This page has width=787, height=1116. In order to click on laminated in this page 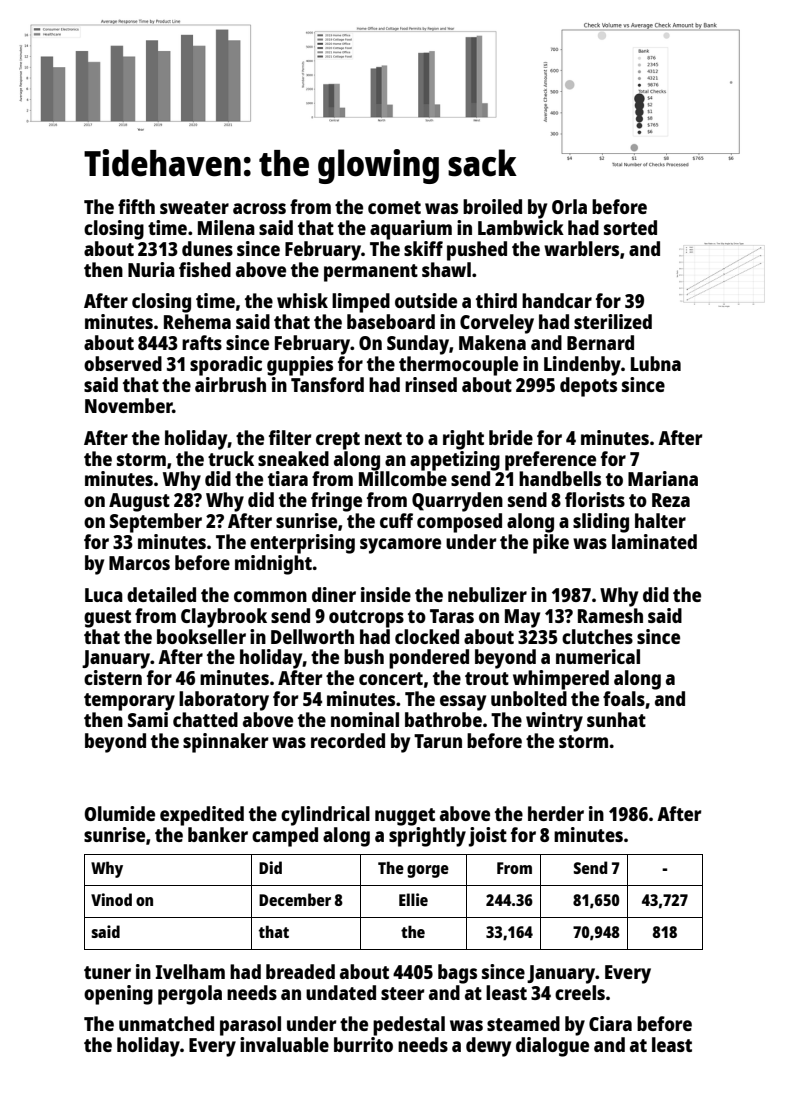, I will do `click(654, 541)`.
